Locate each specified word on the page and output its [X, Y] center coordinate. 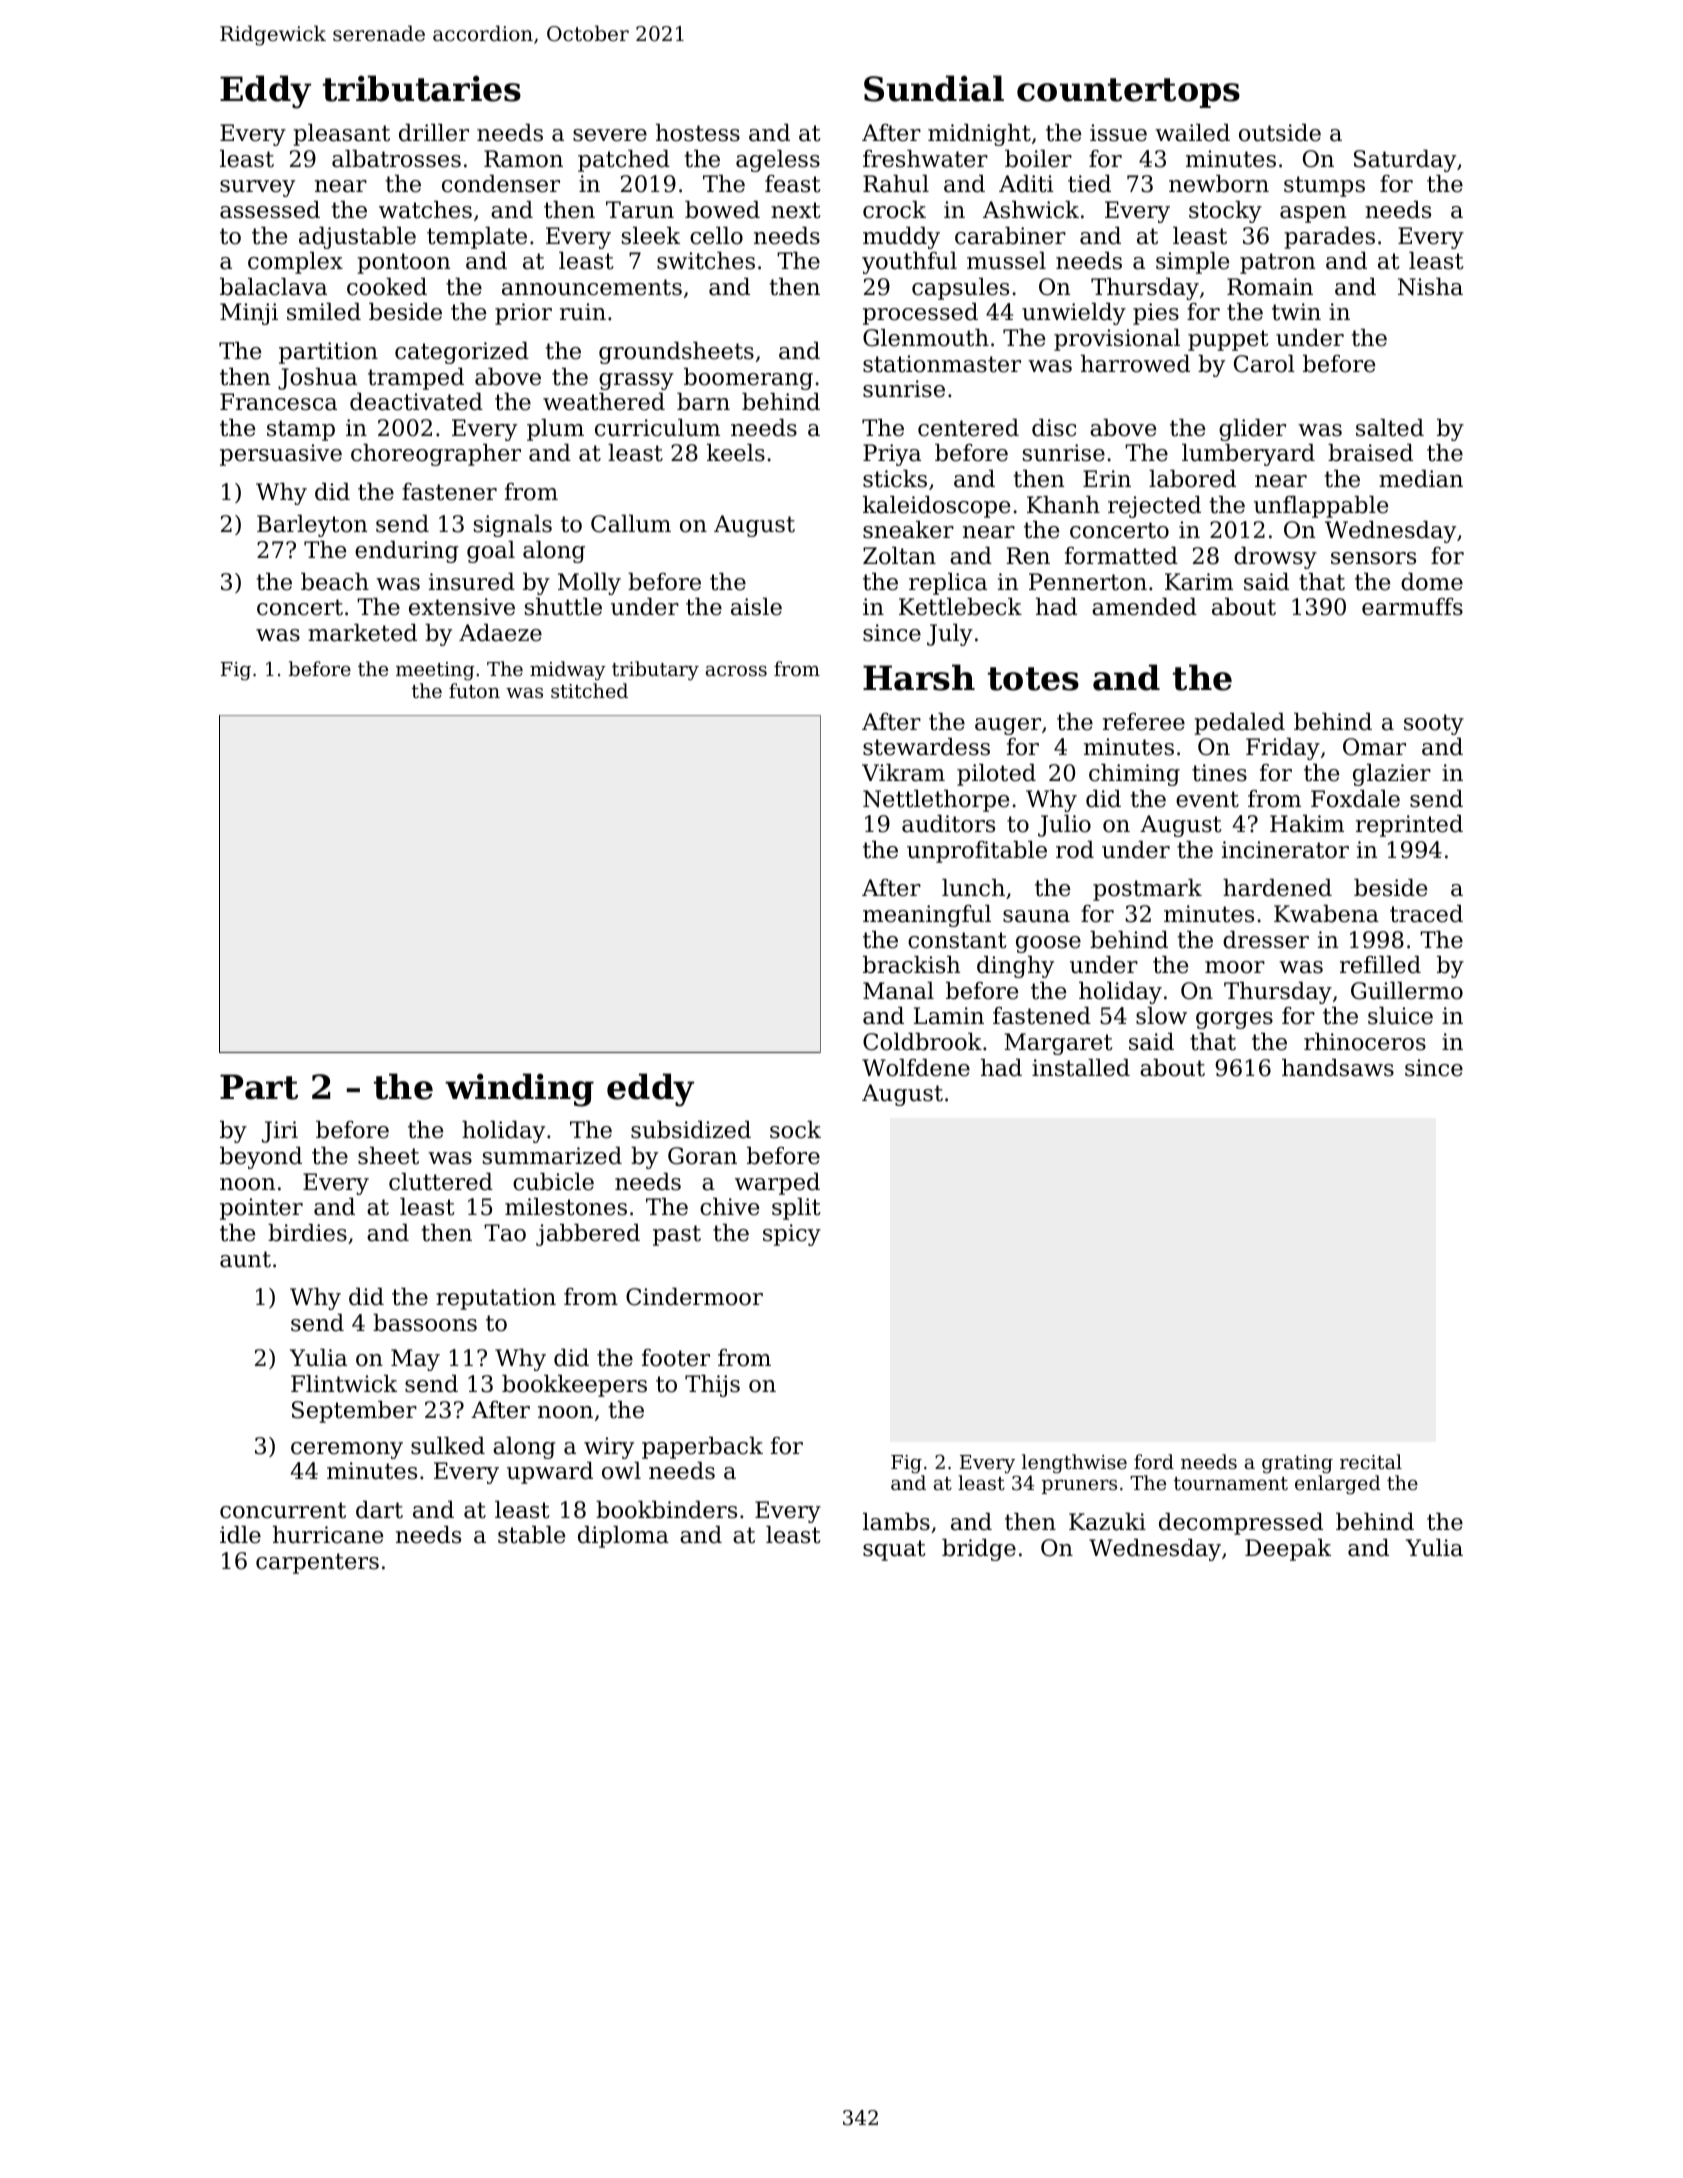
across [736, 671]
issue [1118, 133]
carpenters [317, 1563]
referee [1144, 722]
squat [894, 1550]
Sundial [934, 88]
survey [257, 188]
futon [474, 690]
